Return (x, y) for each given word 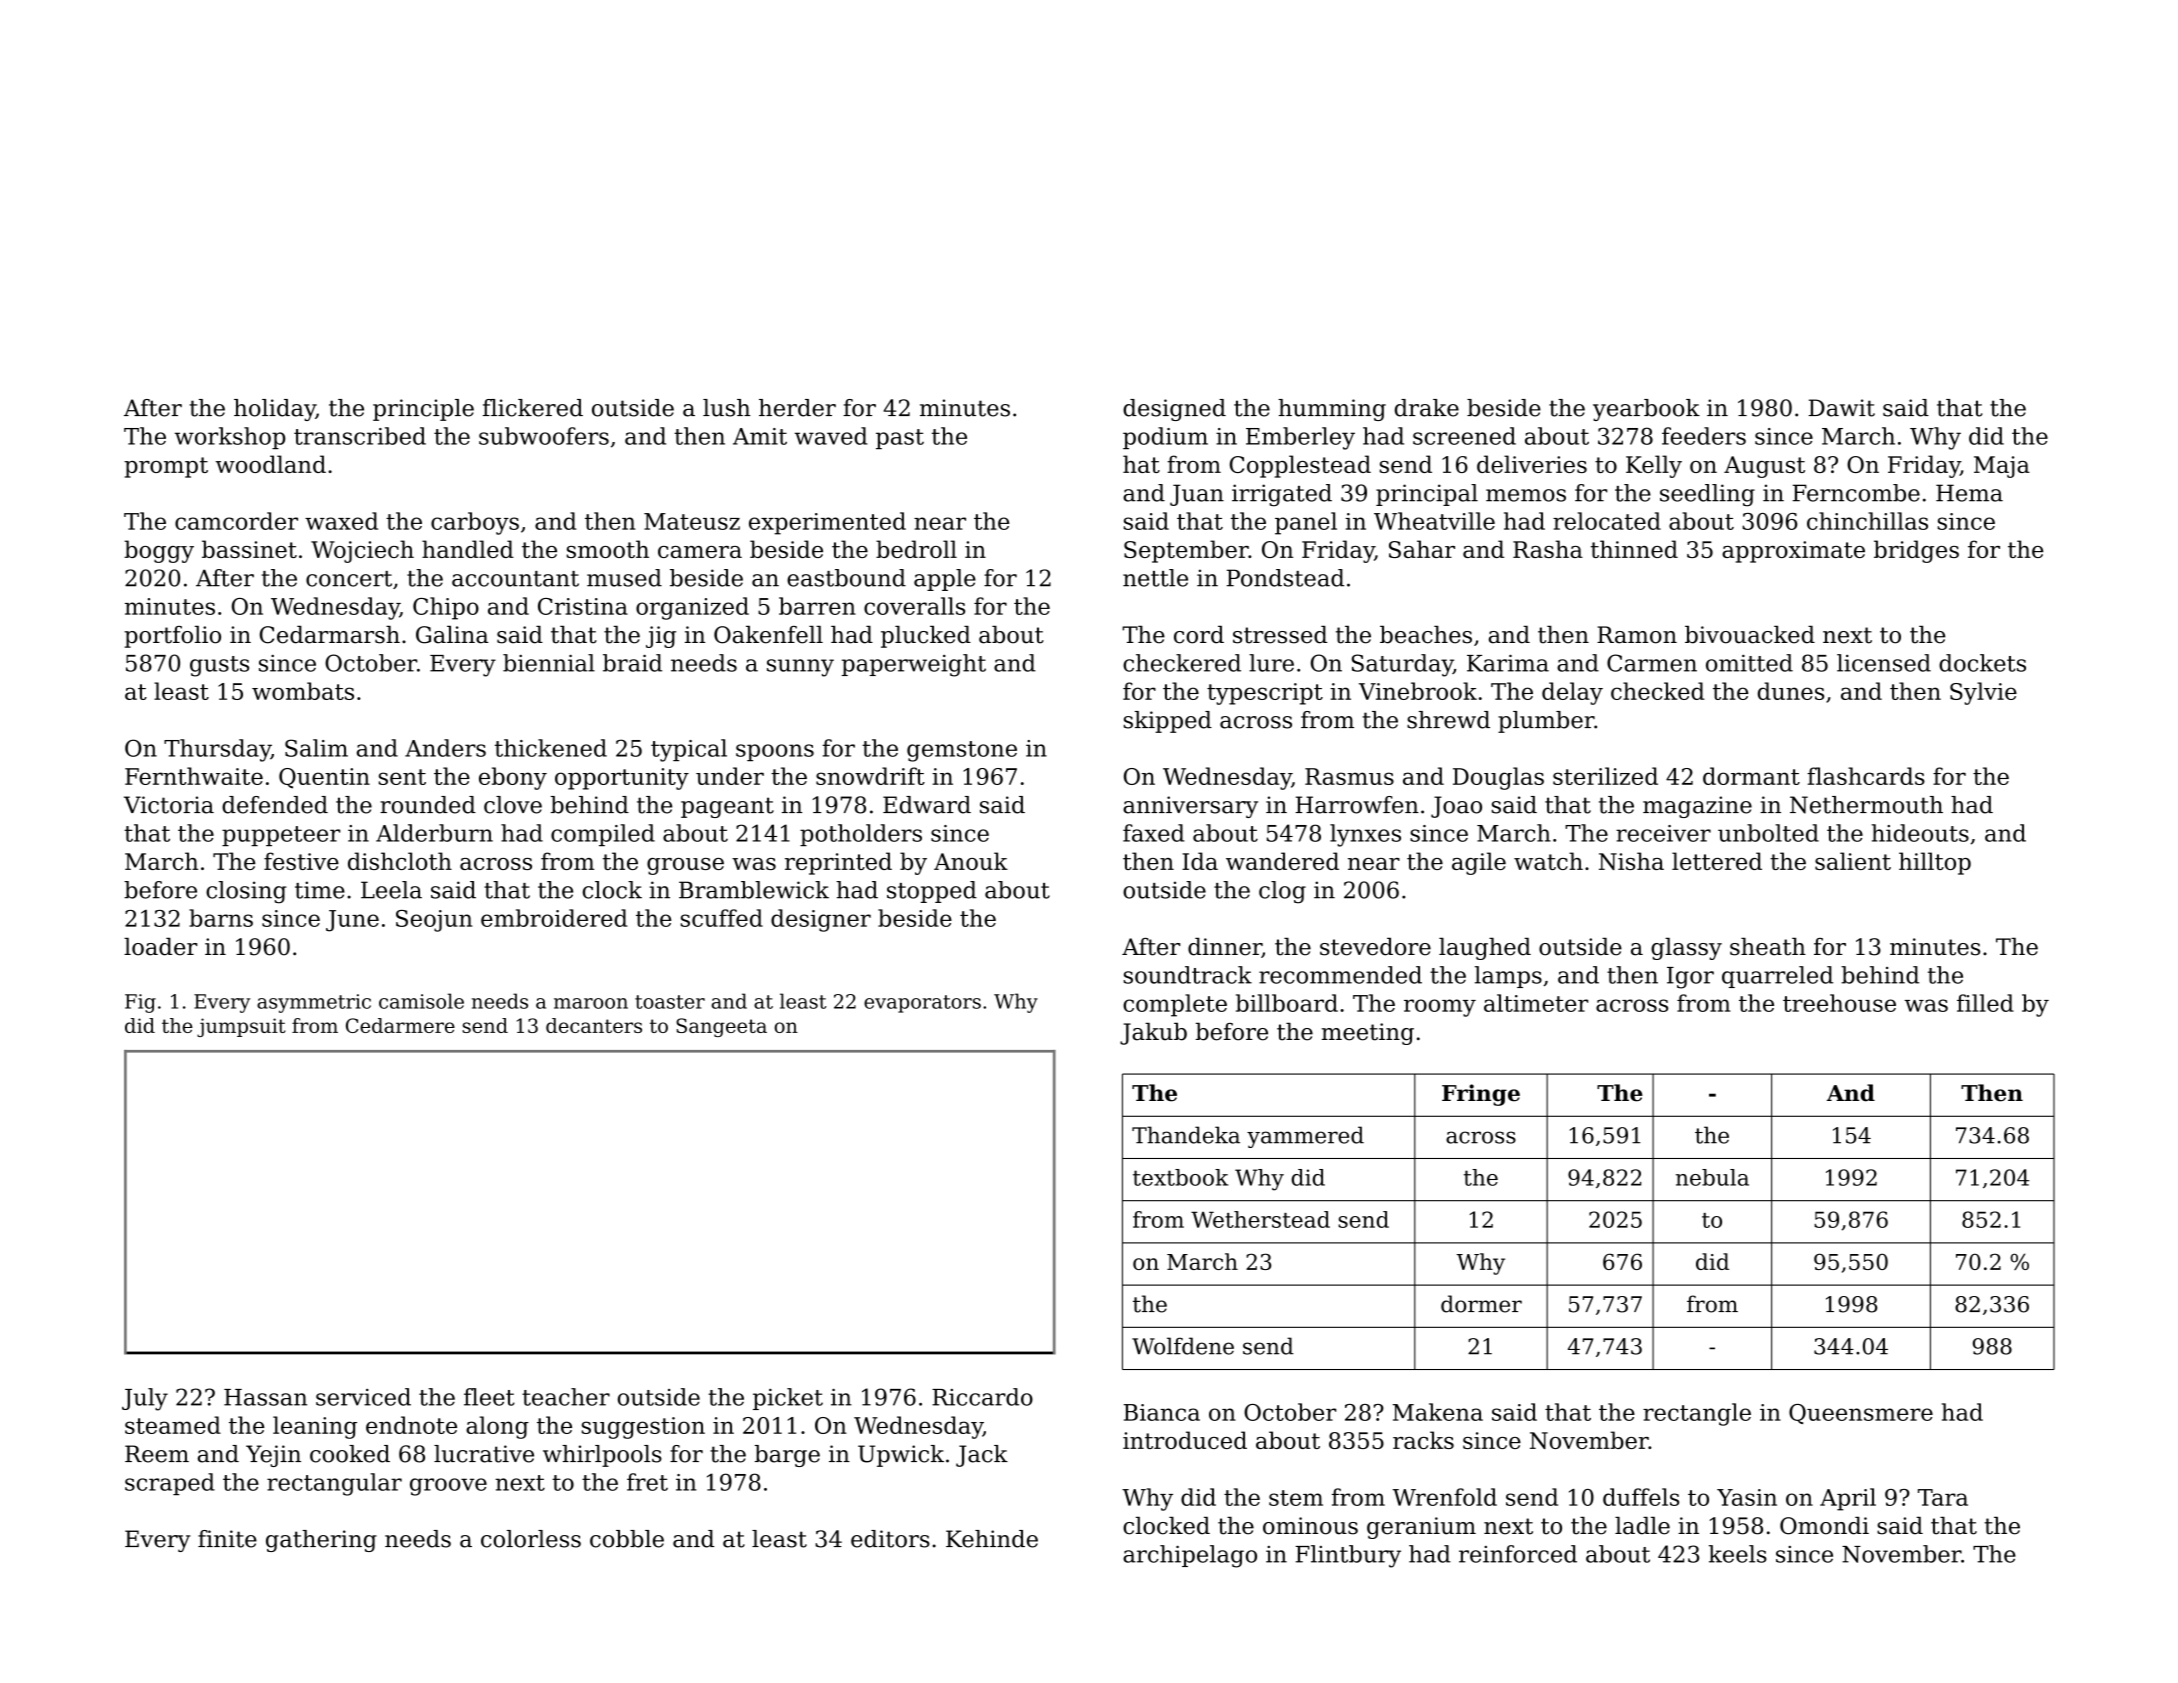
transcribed (360, 436)
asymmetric (314, 1003)
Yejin (273, 1456)
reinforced (1518, 1554)
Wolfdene (1183, 1346)
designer (821, 920)
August (1764, 467)
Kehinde (992, 1539)
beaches (1426, 635)
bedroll (916, 549)
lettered (1717, 861)
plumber (1546, 722)
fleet (489, 1397)
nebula (1712, 1177)
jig (661, 637)
